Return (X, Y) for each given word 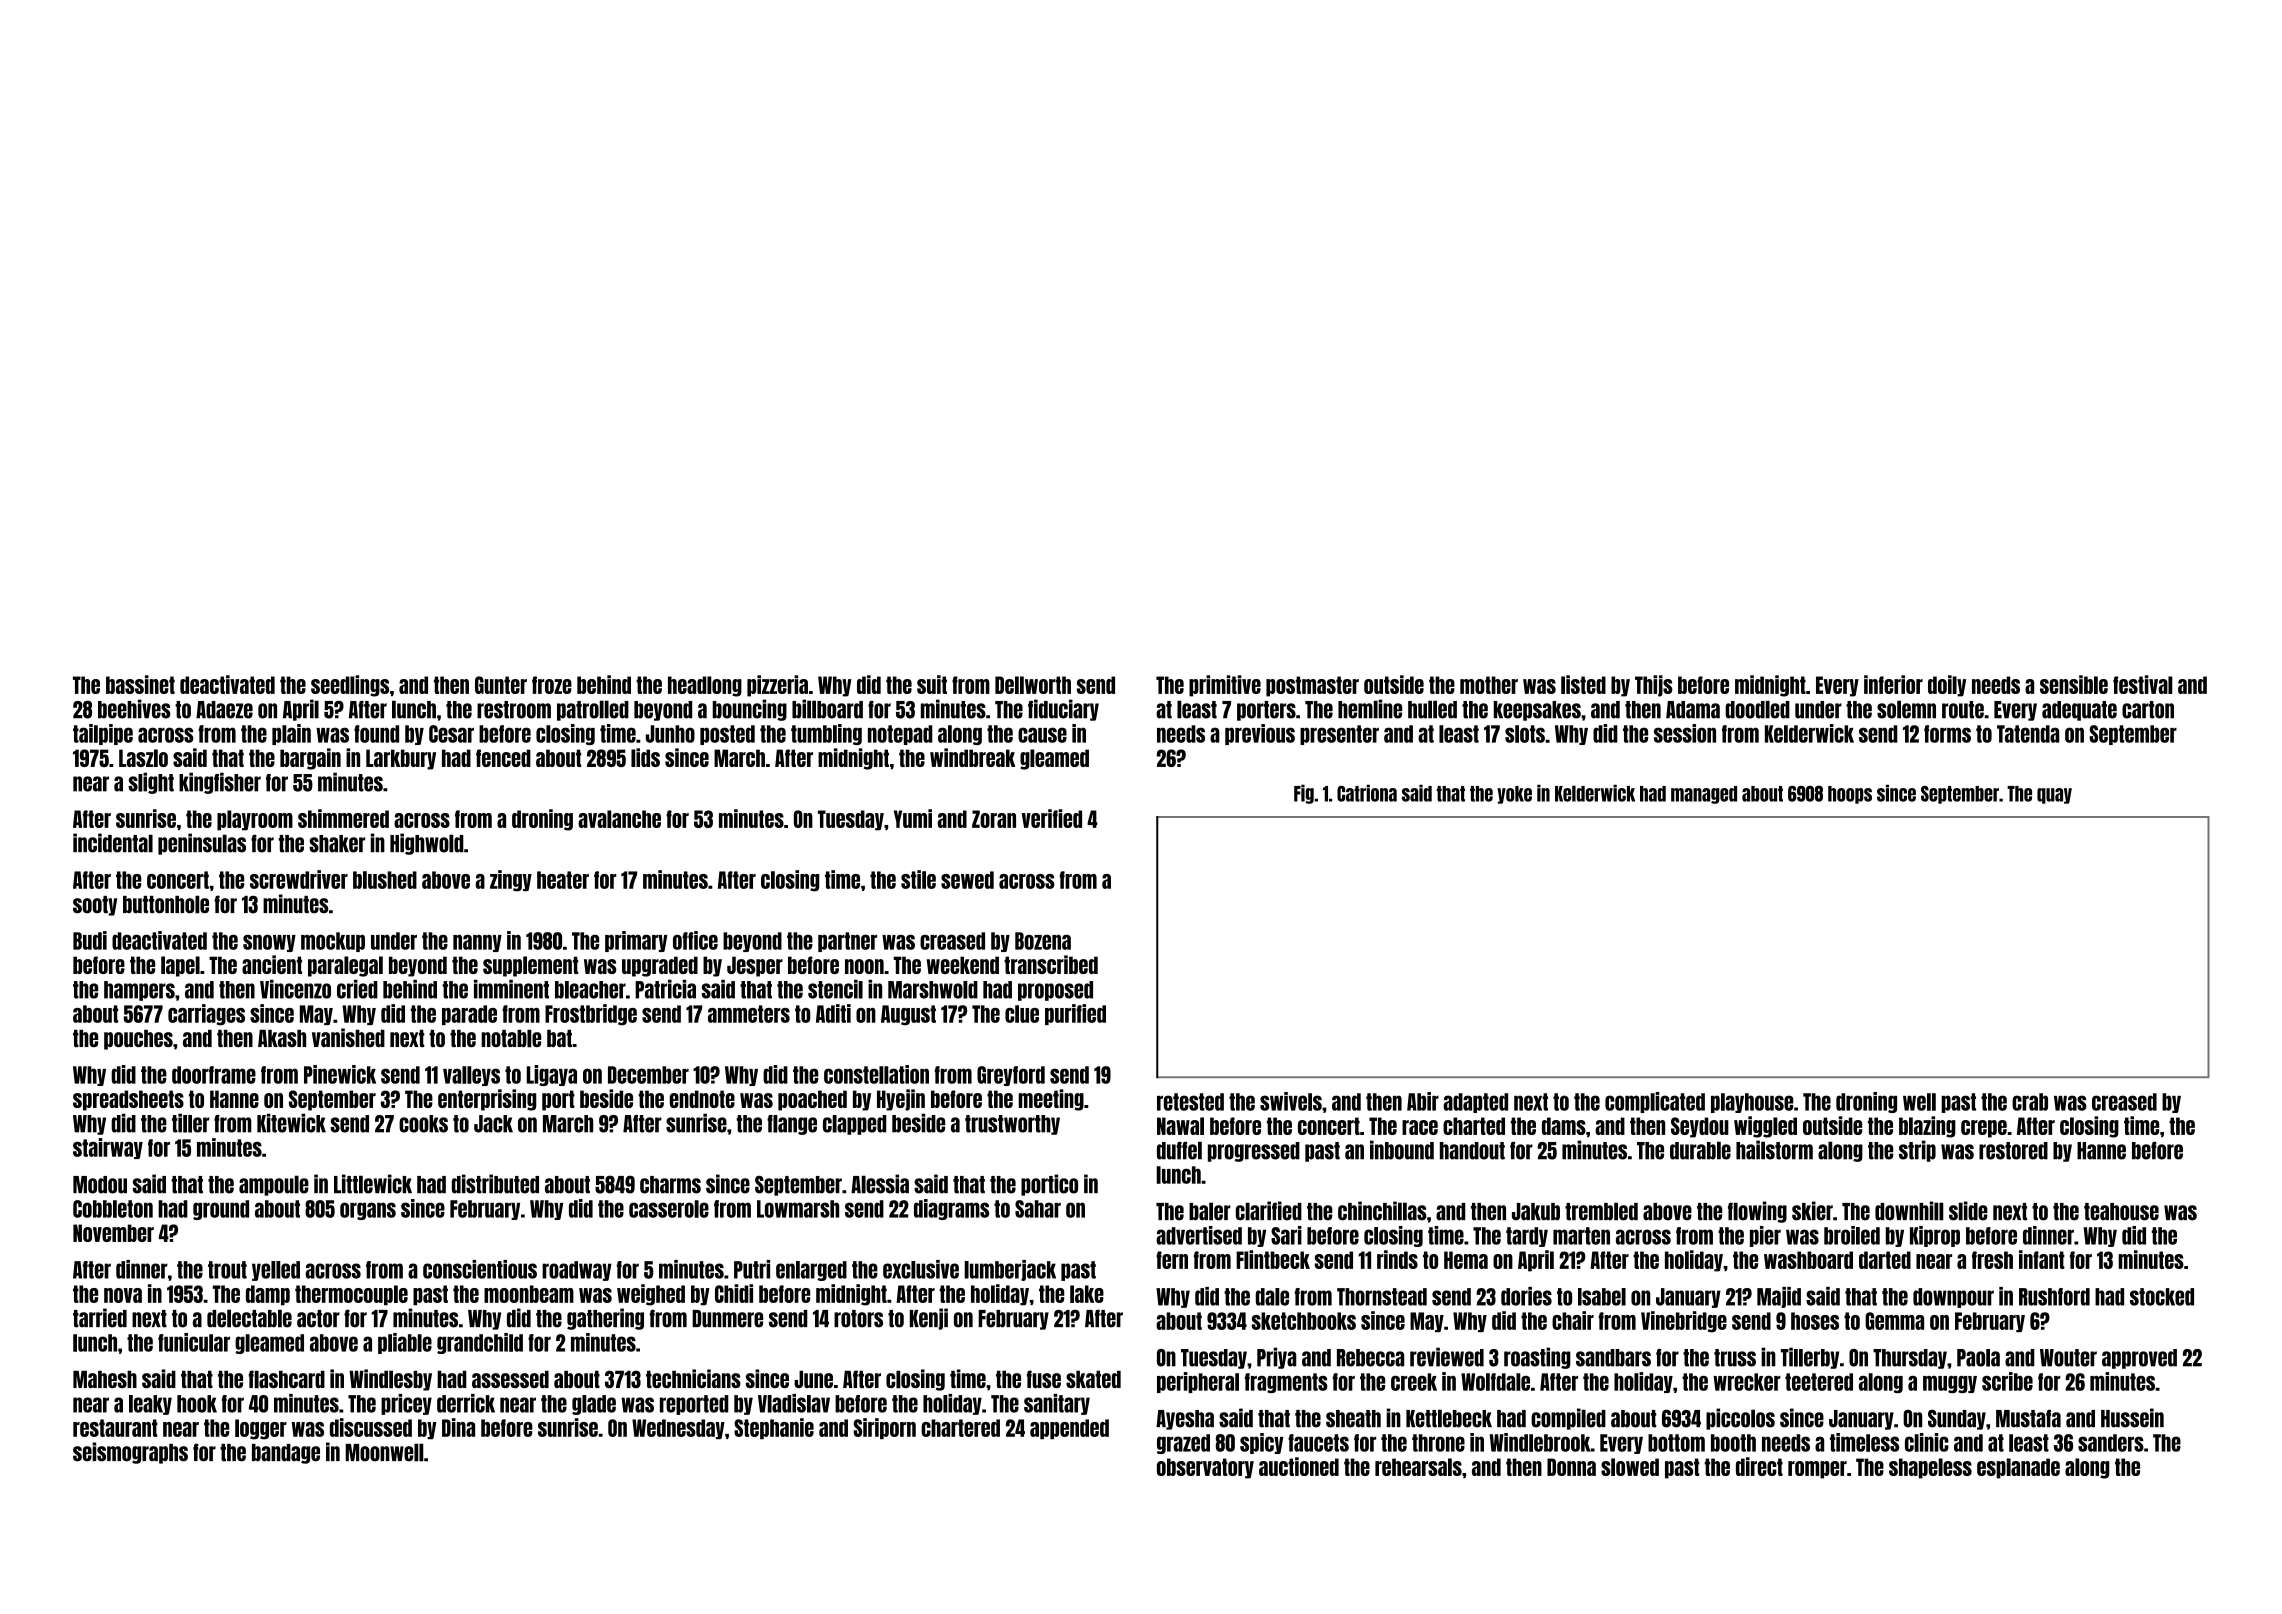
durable (1700, 1150)
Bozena (1043, 941)
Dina (458, 1427)
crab (2030, 1102)
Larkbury (401, 759)
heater (563, 880)
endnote (702, 1099)
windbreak (972, 757)
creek (1414, 1382)
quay (2054, 796)
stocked (2162, 1297)
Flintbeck (1273, 1259)
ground (221, 1210)
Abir (1423, 1101)
